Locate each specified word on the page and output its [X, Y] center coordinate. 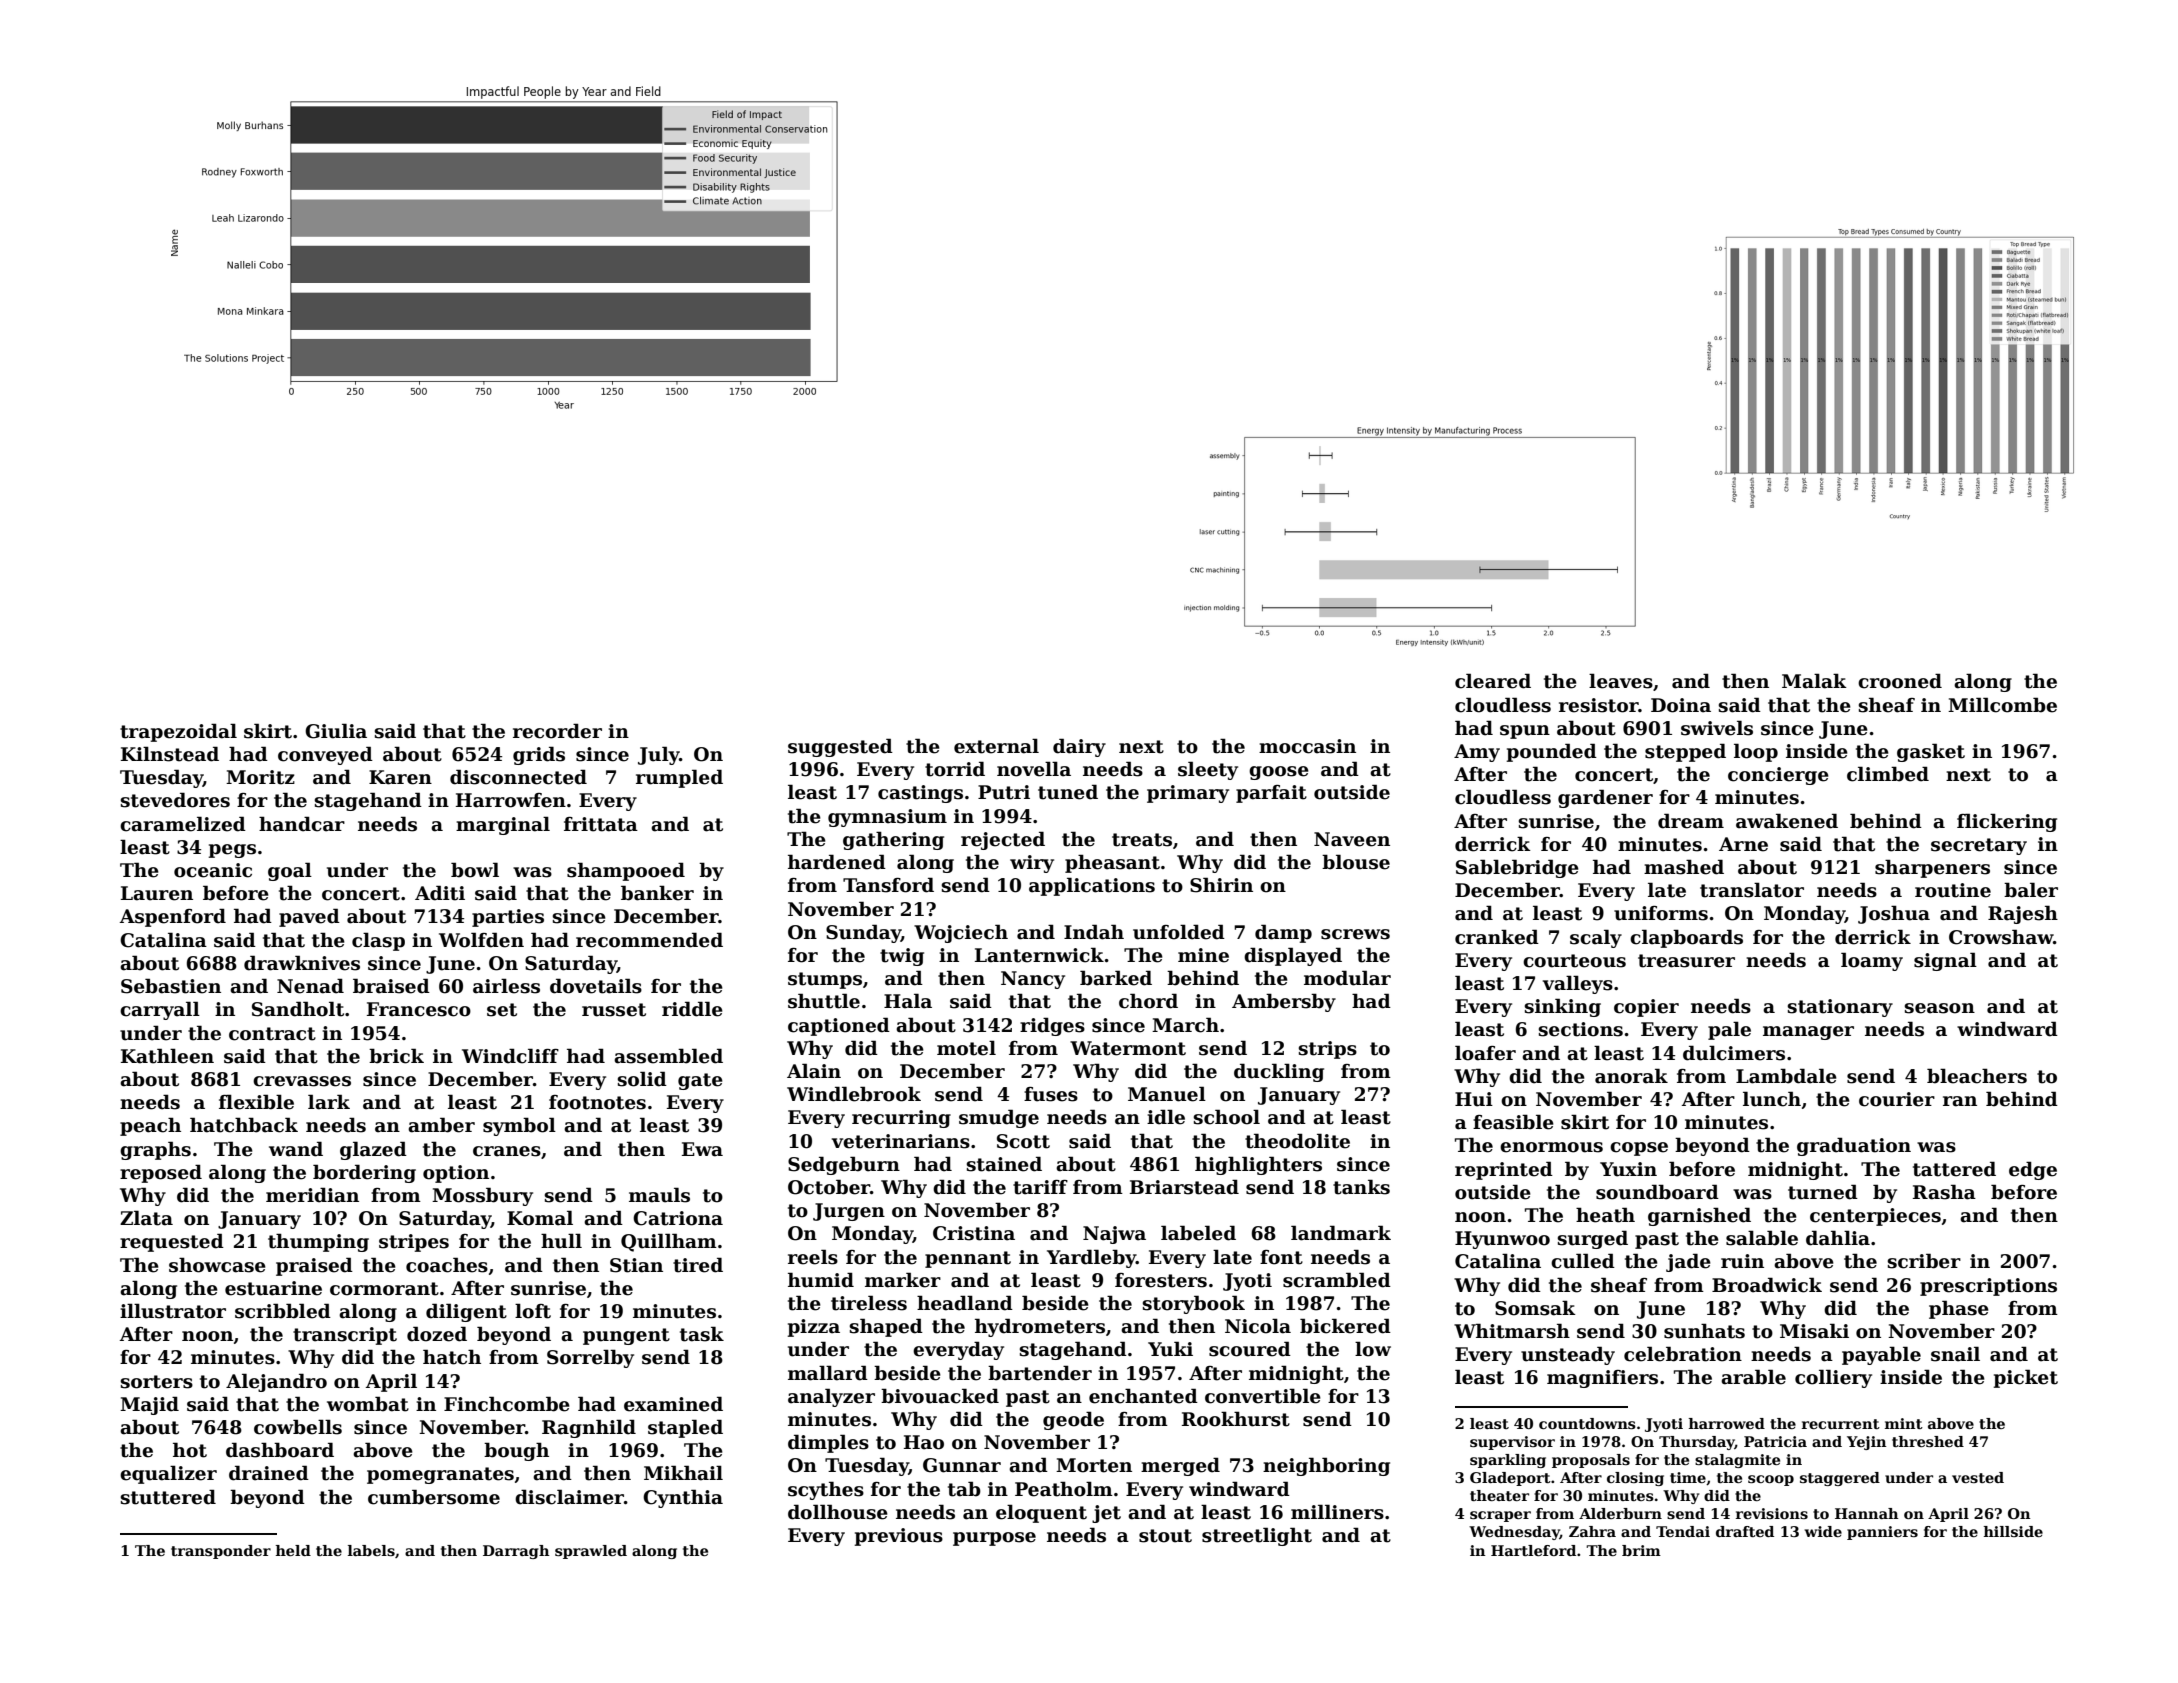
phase [1959, 1309]
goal [290, 871]
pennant [968, 1259]
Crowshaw [2001, 937]
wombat [368, 1404]
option [456, 1174]
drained [269, 1473]
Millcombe [2002, 705]
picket [2026, 1378]
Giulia [336, 731]
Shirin [1221, 885]
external [996, 746]
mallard [828, 1373]
